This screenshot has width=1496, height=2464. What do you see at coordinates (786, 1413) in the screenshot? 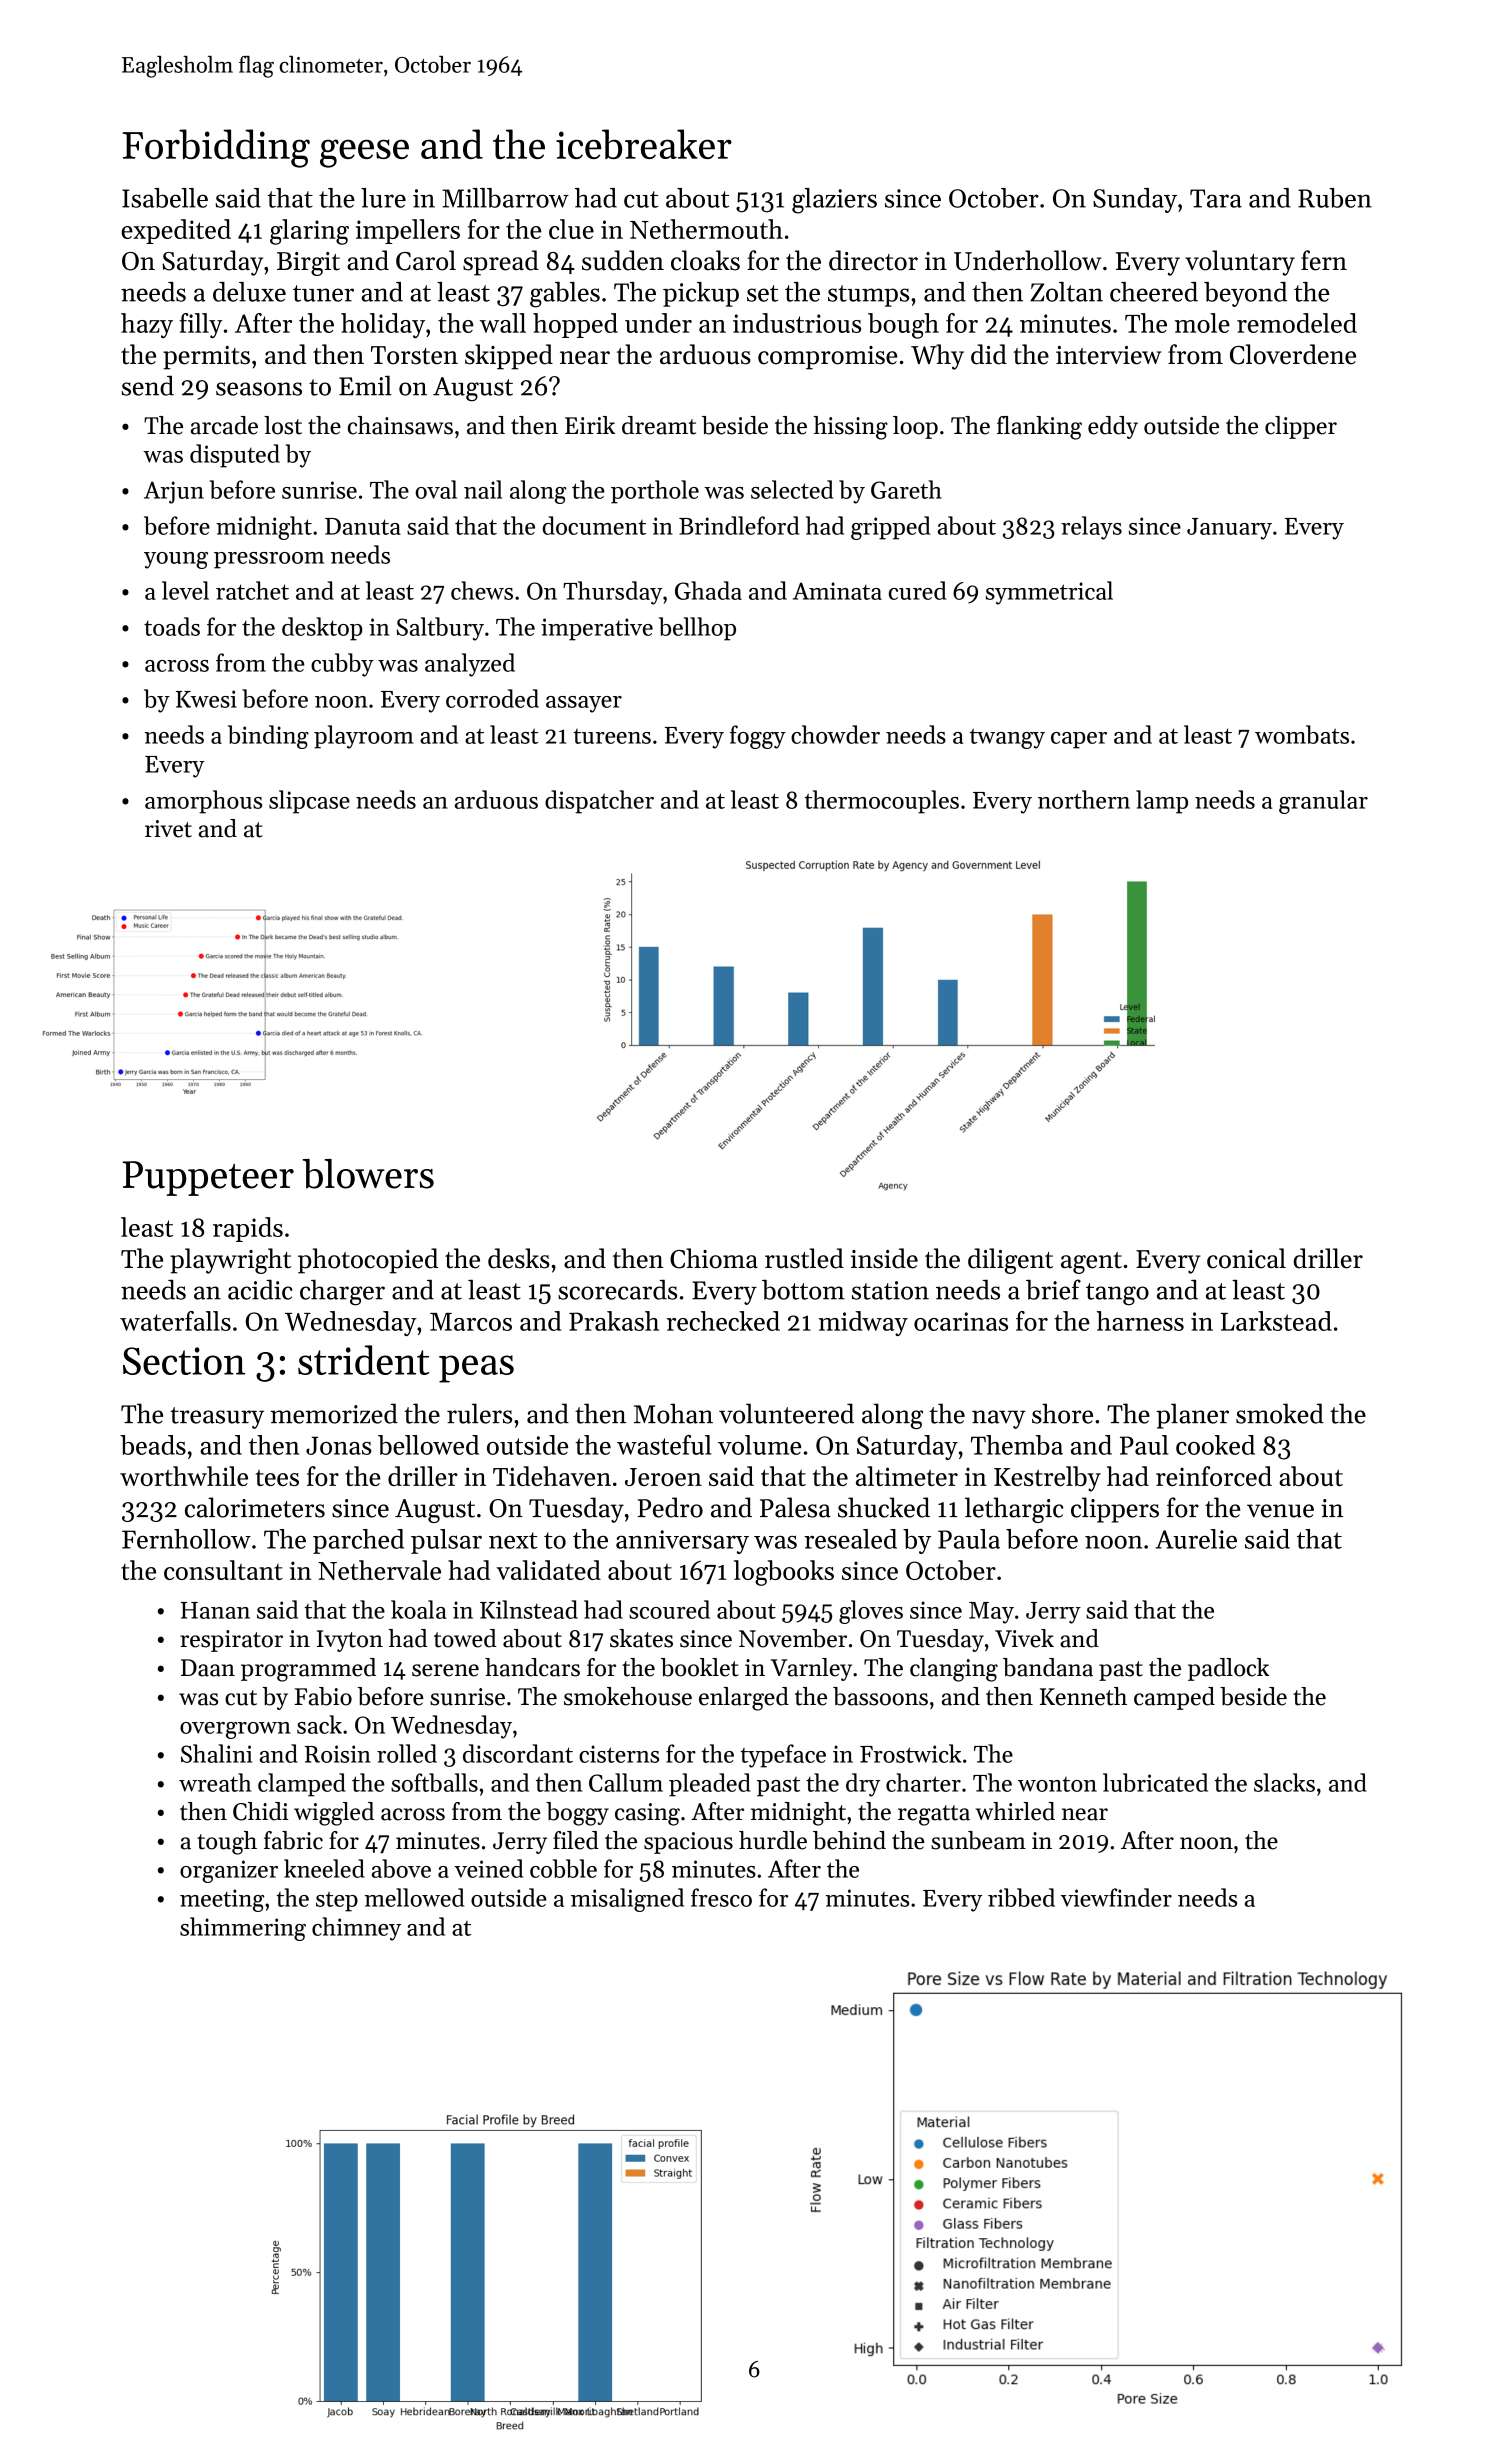
I see `volunteered` at bounding box center [786, 1413].
